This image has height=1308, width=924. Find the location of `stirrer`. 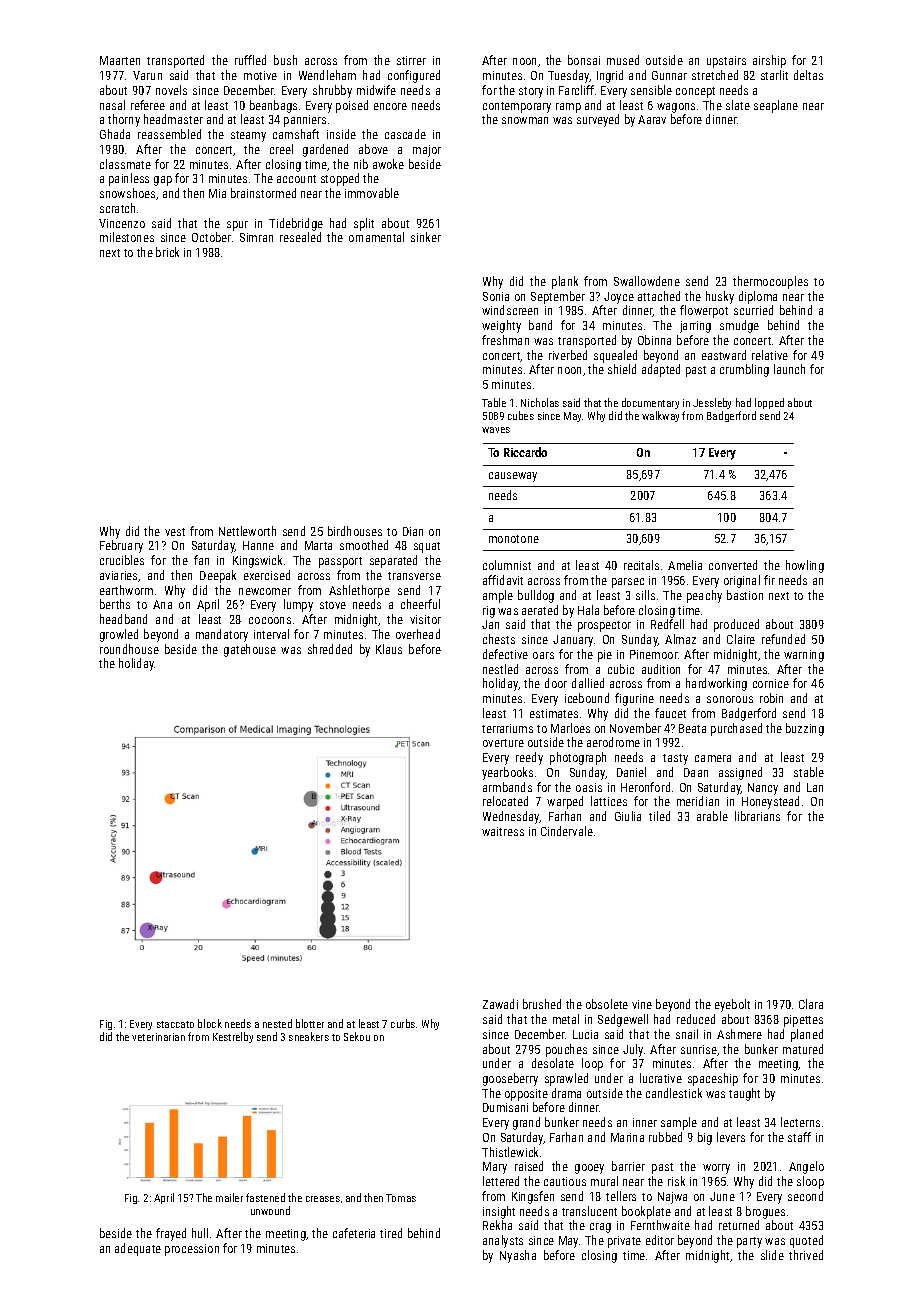

stirrer is located at coordinates (411, 60).
